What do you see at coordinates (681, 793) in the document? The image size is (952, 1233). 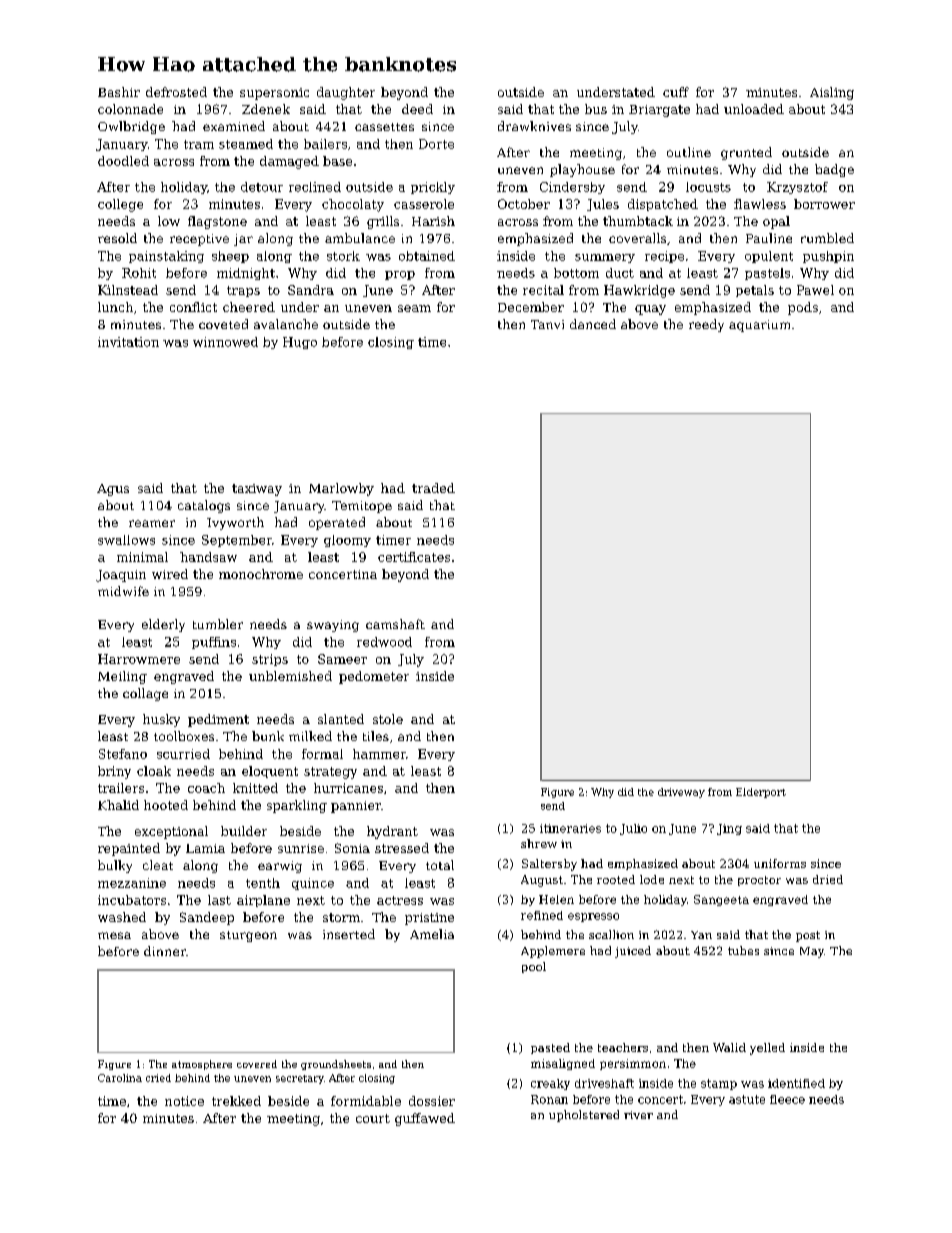 I see `driveway` at bounding box center [681, 793].
